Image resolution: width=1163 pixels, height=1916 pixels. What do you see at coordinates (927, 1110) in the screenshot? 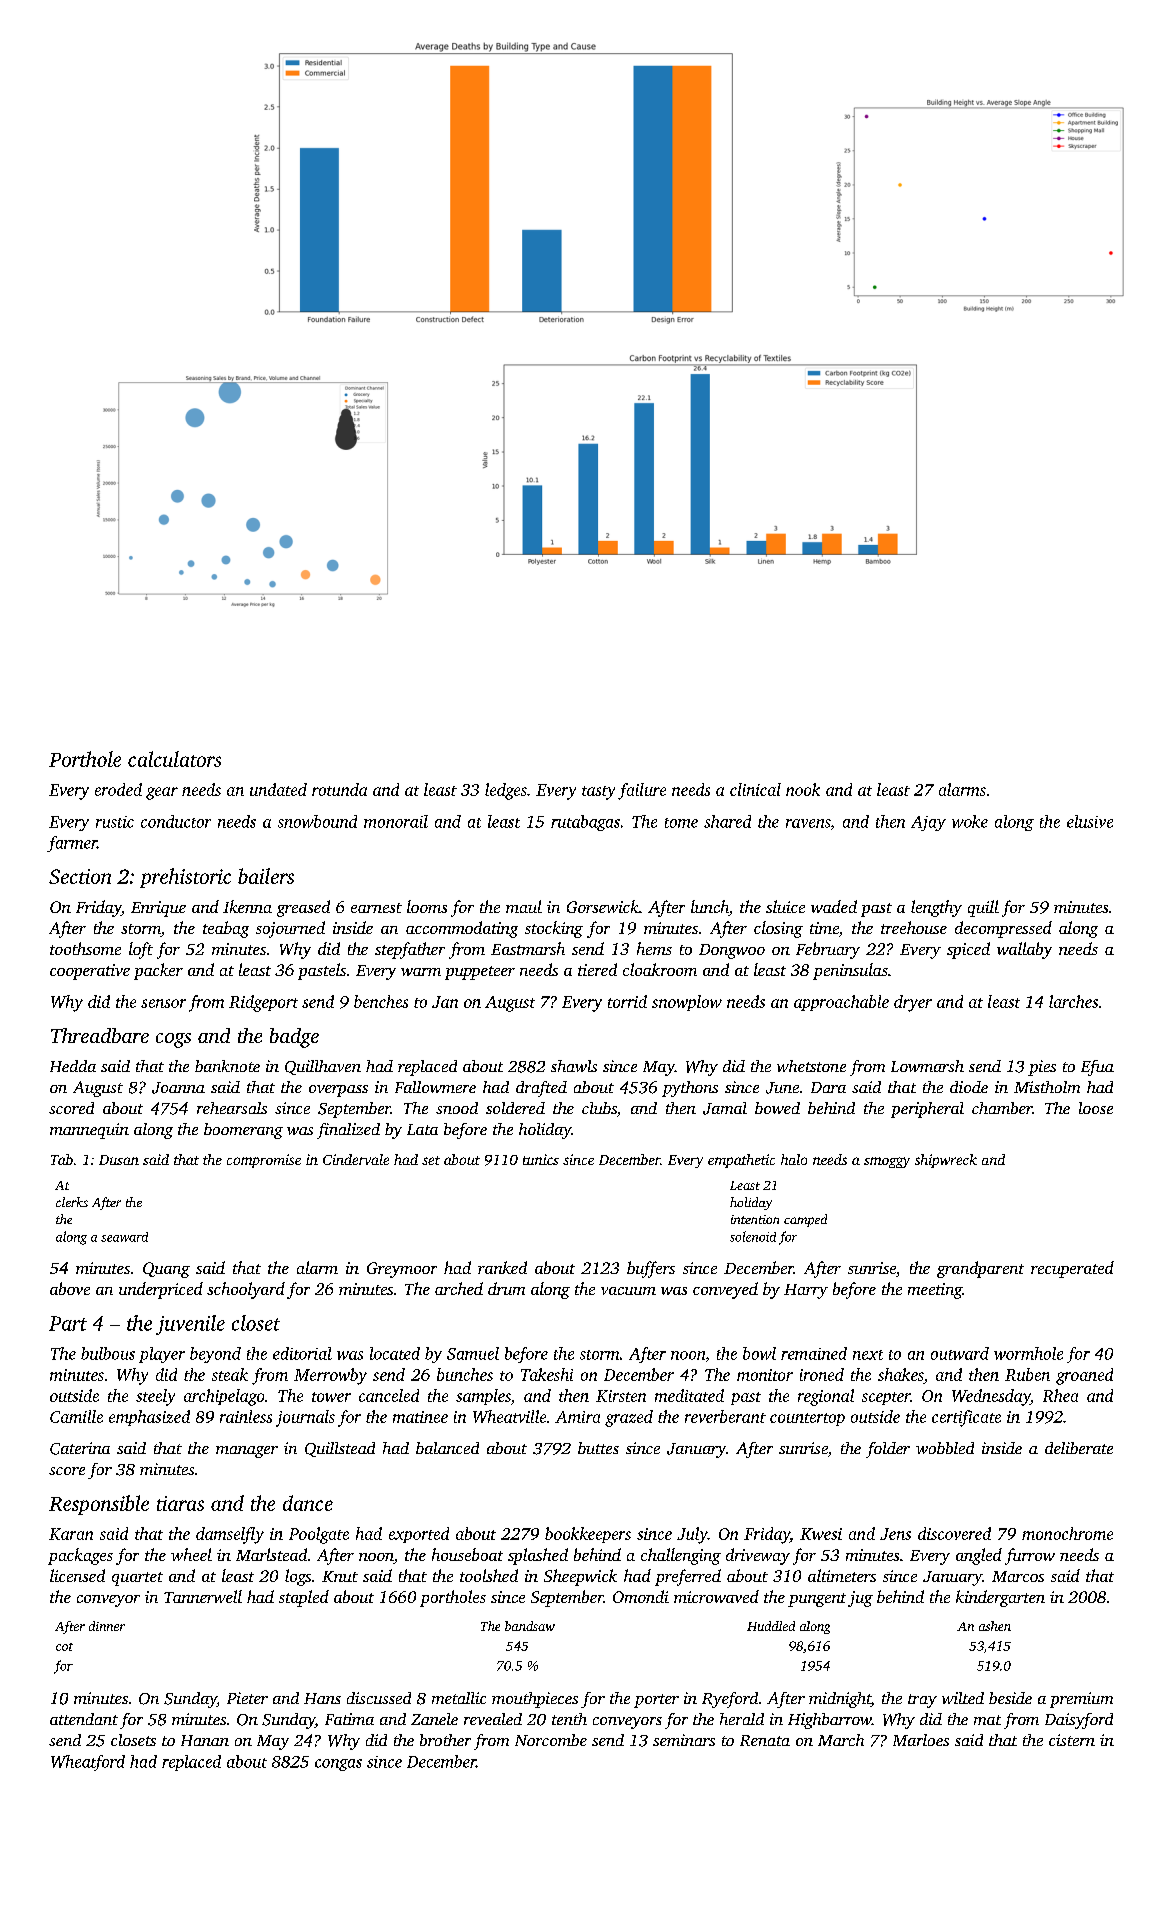
I see `peripheral` at bounding box center [927, 1110].
